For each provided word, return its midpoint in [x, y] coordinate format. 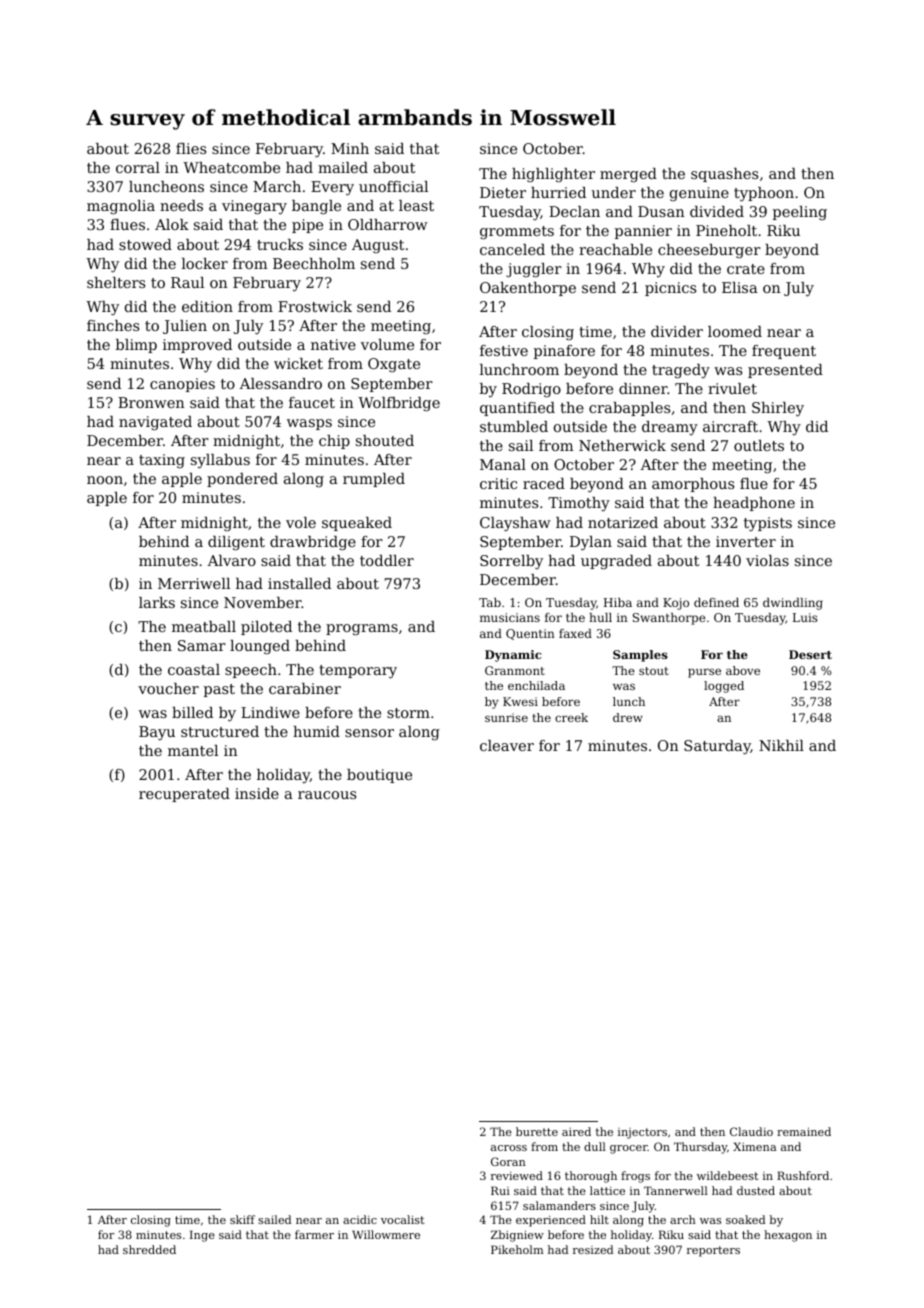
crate [746, 269]
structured [220, 731]
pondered [242, 480]
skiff [242, 1219]
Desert [810, 654]
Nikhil [781, 745]
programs [362, 630]
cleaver [507, 745]
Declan [574, 211]
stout [654, 671]
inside [257, 793]
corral [138, 167]
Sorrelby [511, 562]
